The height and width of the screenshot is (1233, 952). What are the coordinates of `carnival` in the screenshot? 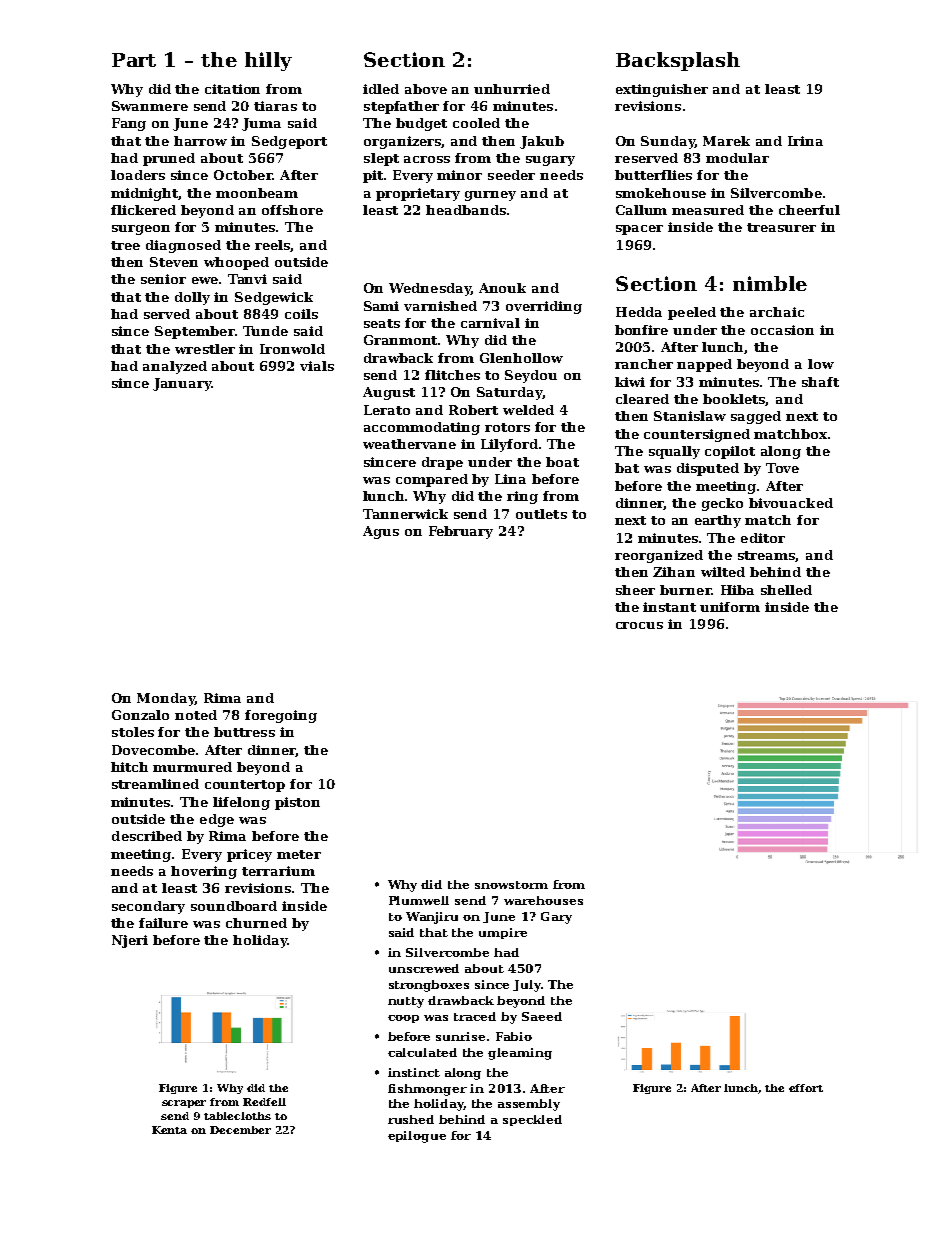 It's located at (490, 323).
